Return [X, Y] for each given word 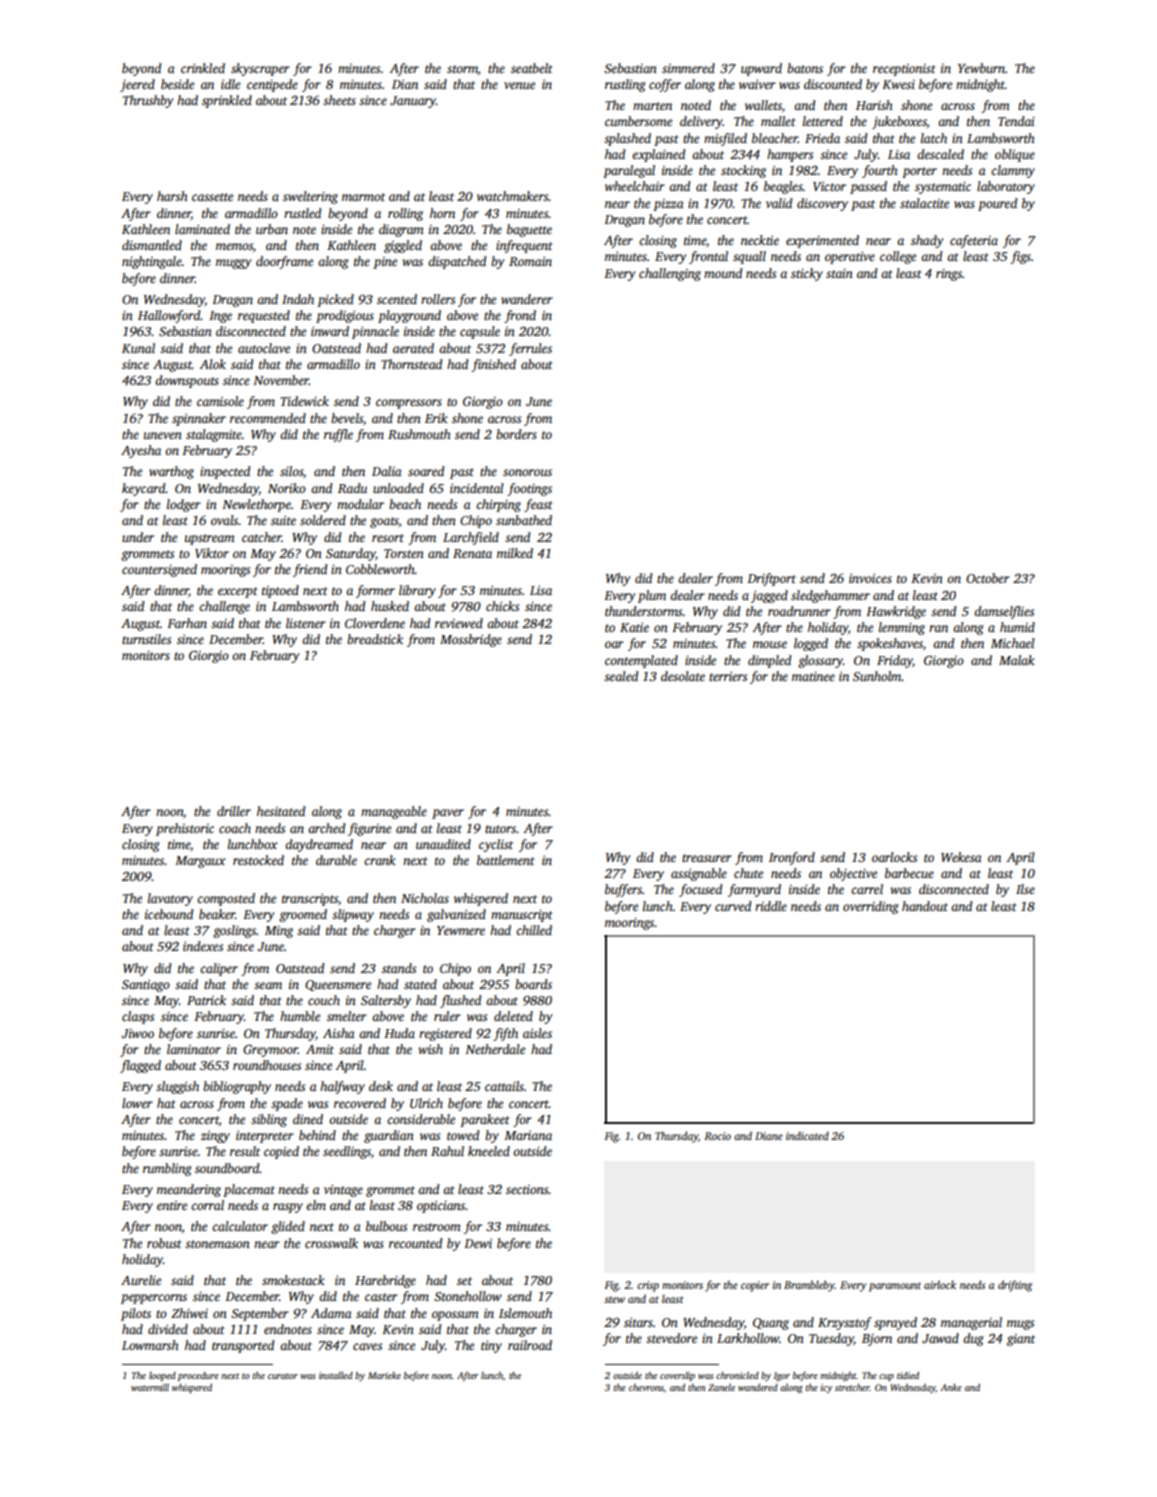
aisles [537, 1033]
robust [164, 1243]
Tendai [1016, 121]
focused [701, 890]
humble [300, 1016]
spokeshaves [890, 644]
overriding [871, 907]
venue [519, 85]
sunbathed [524, 520]
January [413, 102]
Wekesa [961, 857]
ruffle [338, 435]
